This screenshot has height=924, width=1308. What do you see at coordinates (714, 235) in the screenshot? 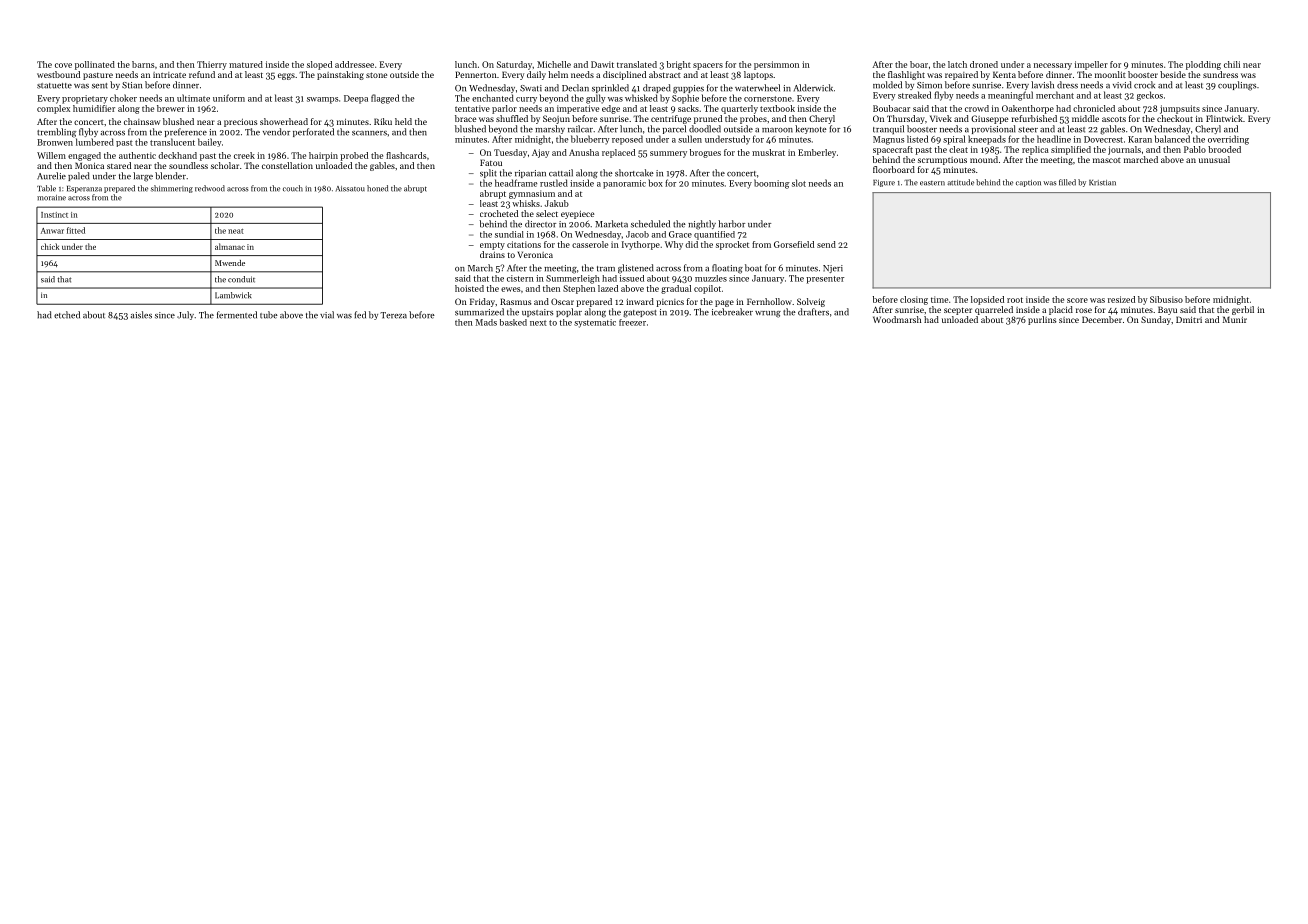
I see `quantified` at bounding box center [714, 235].
